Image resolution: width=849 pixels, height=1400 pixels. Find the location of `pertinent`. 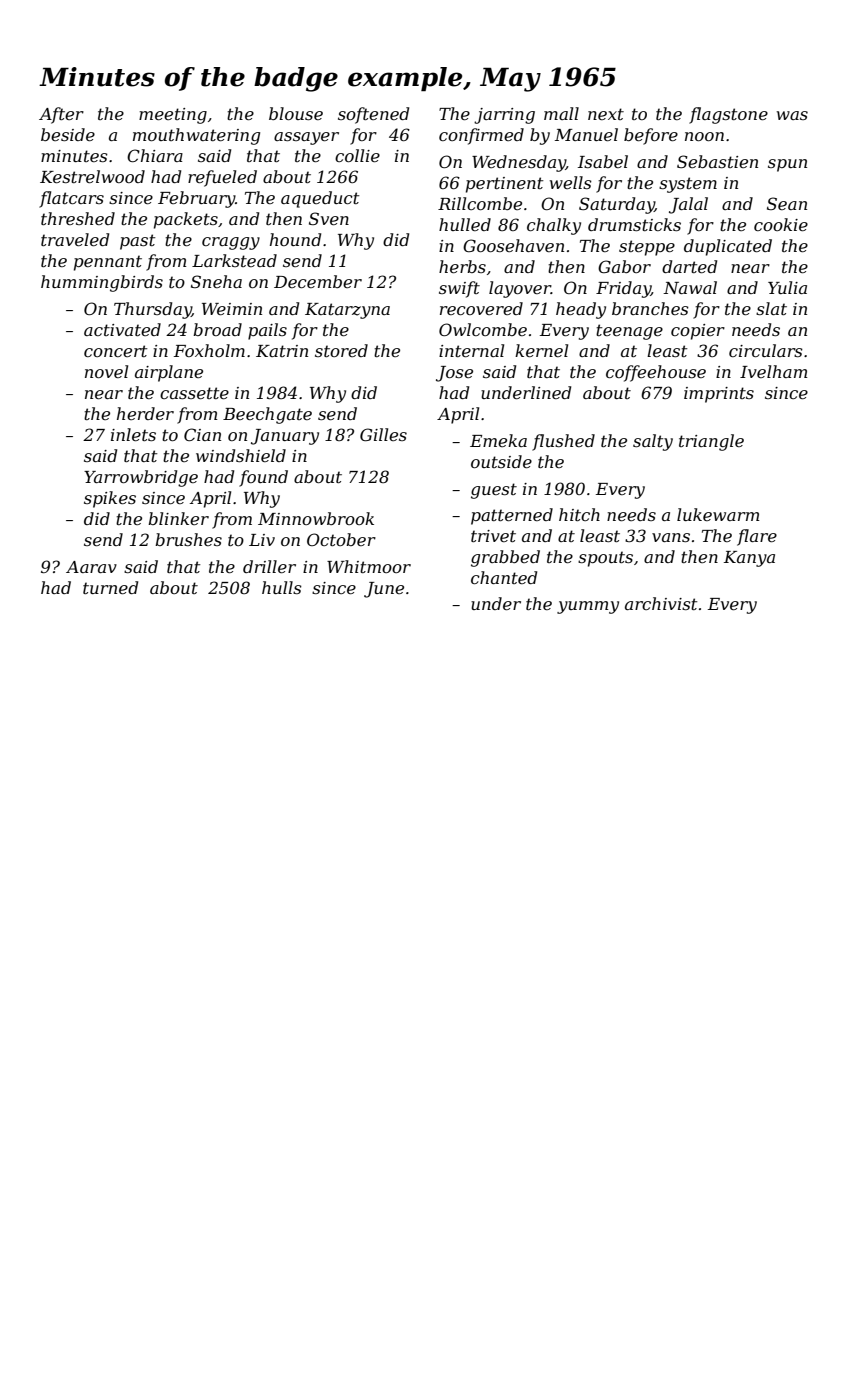

pertinent is located at coordinates (505, 185).
